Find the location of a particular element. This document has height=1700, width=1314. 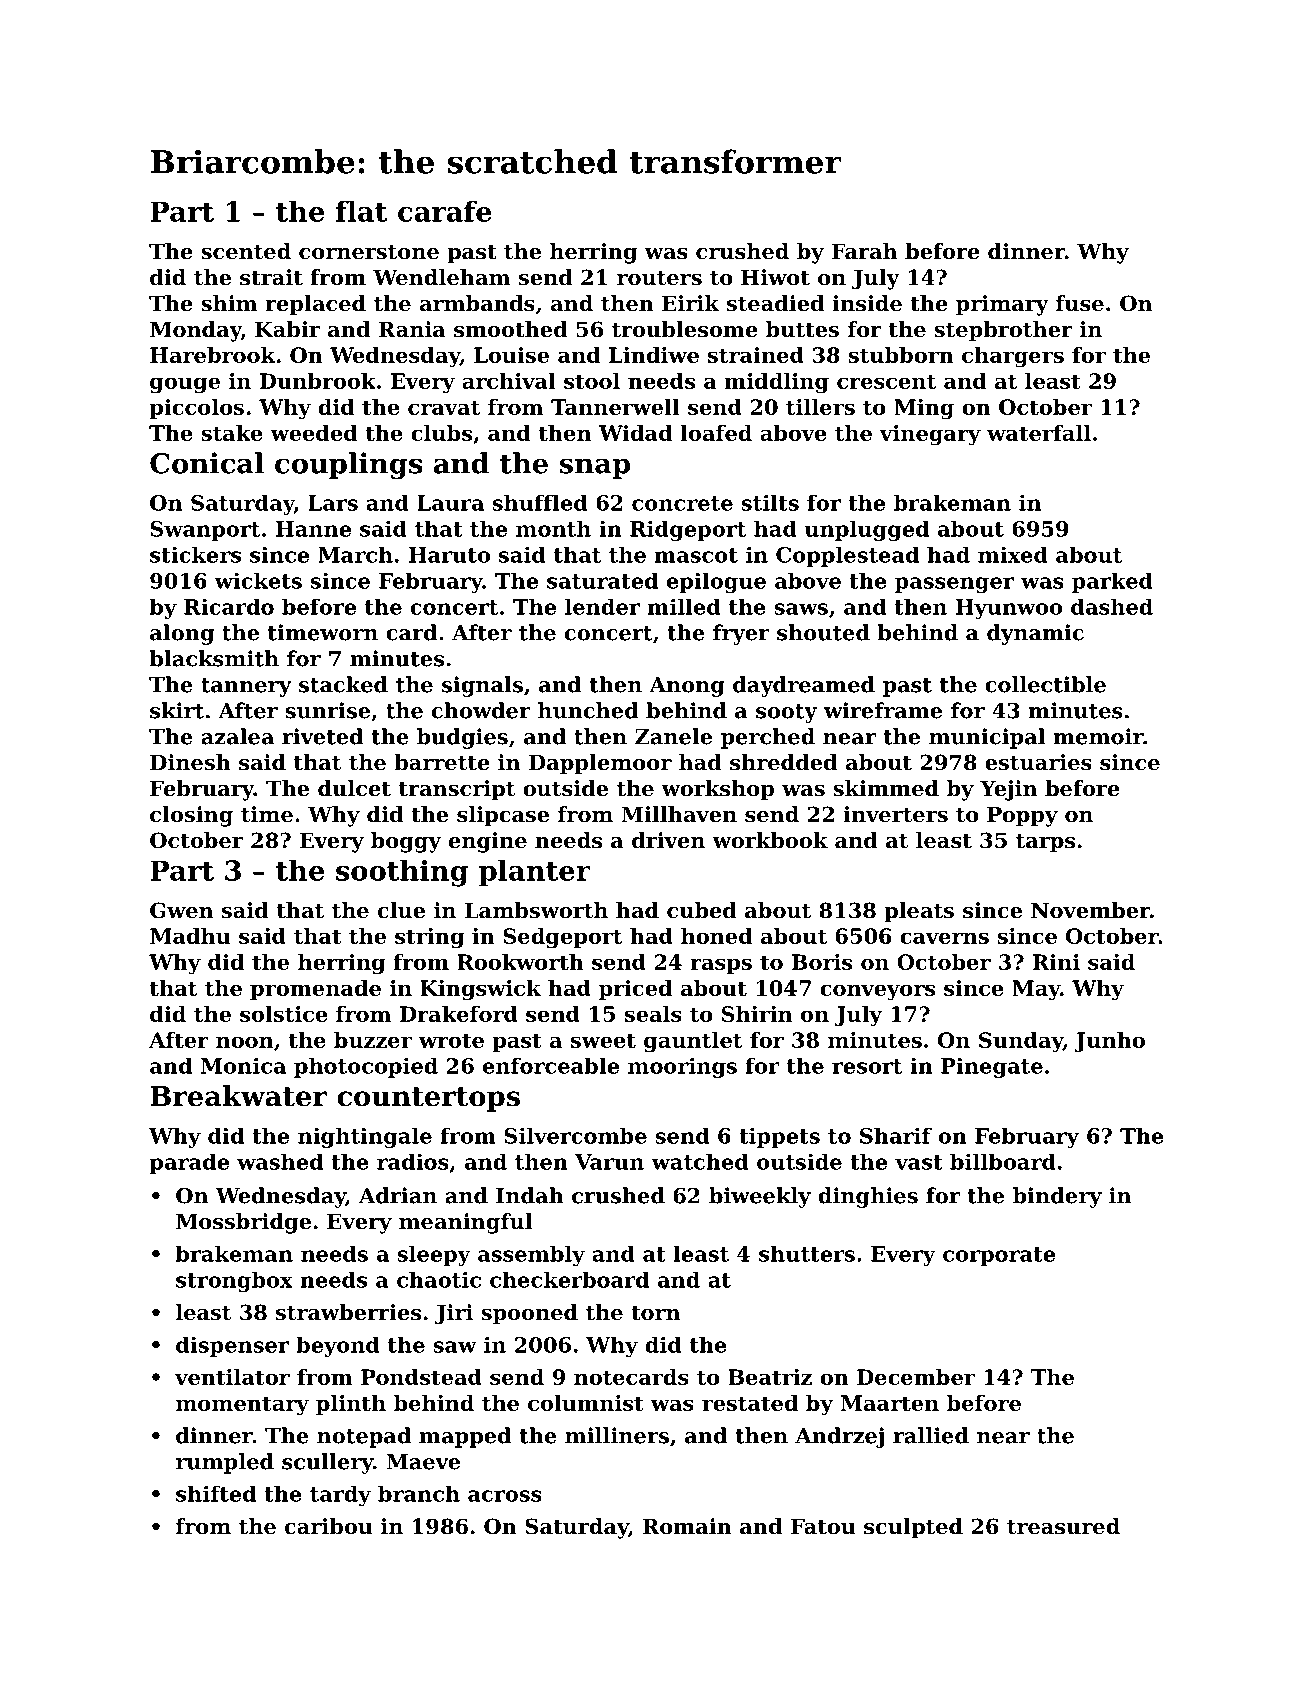

municipal is located at coordinates (987, 738).
